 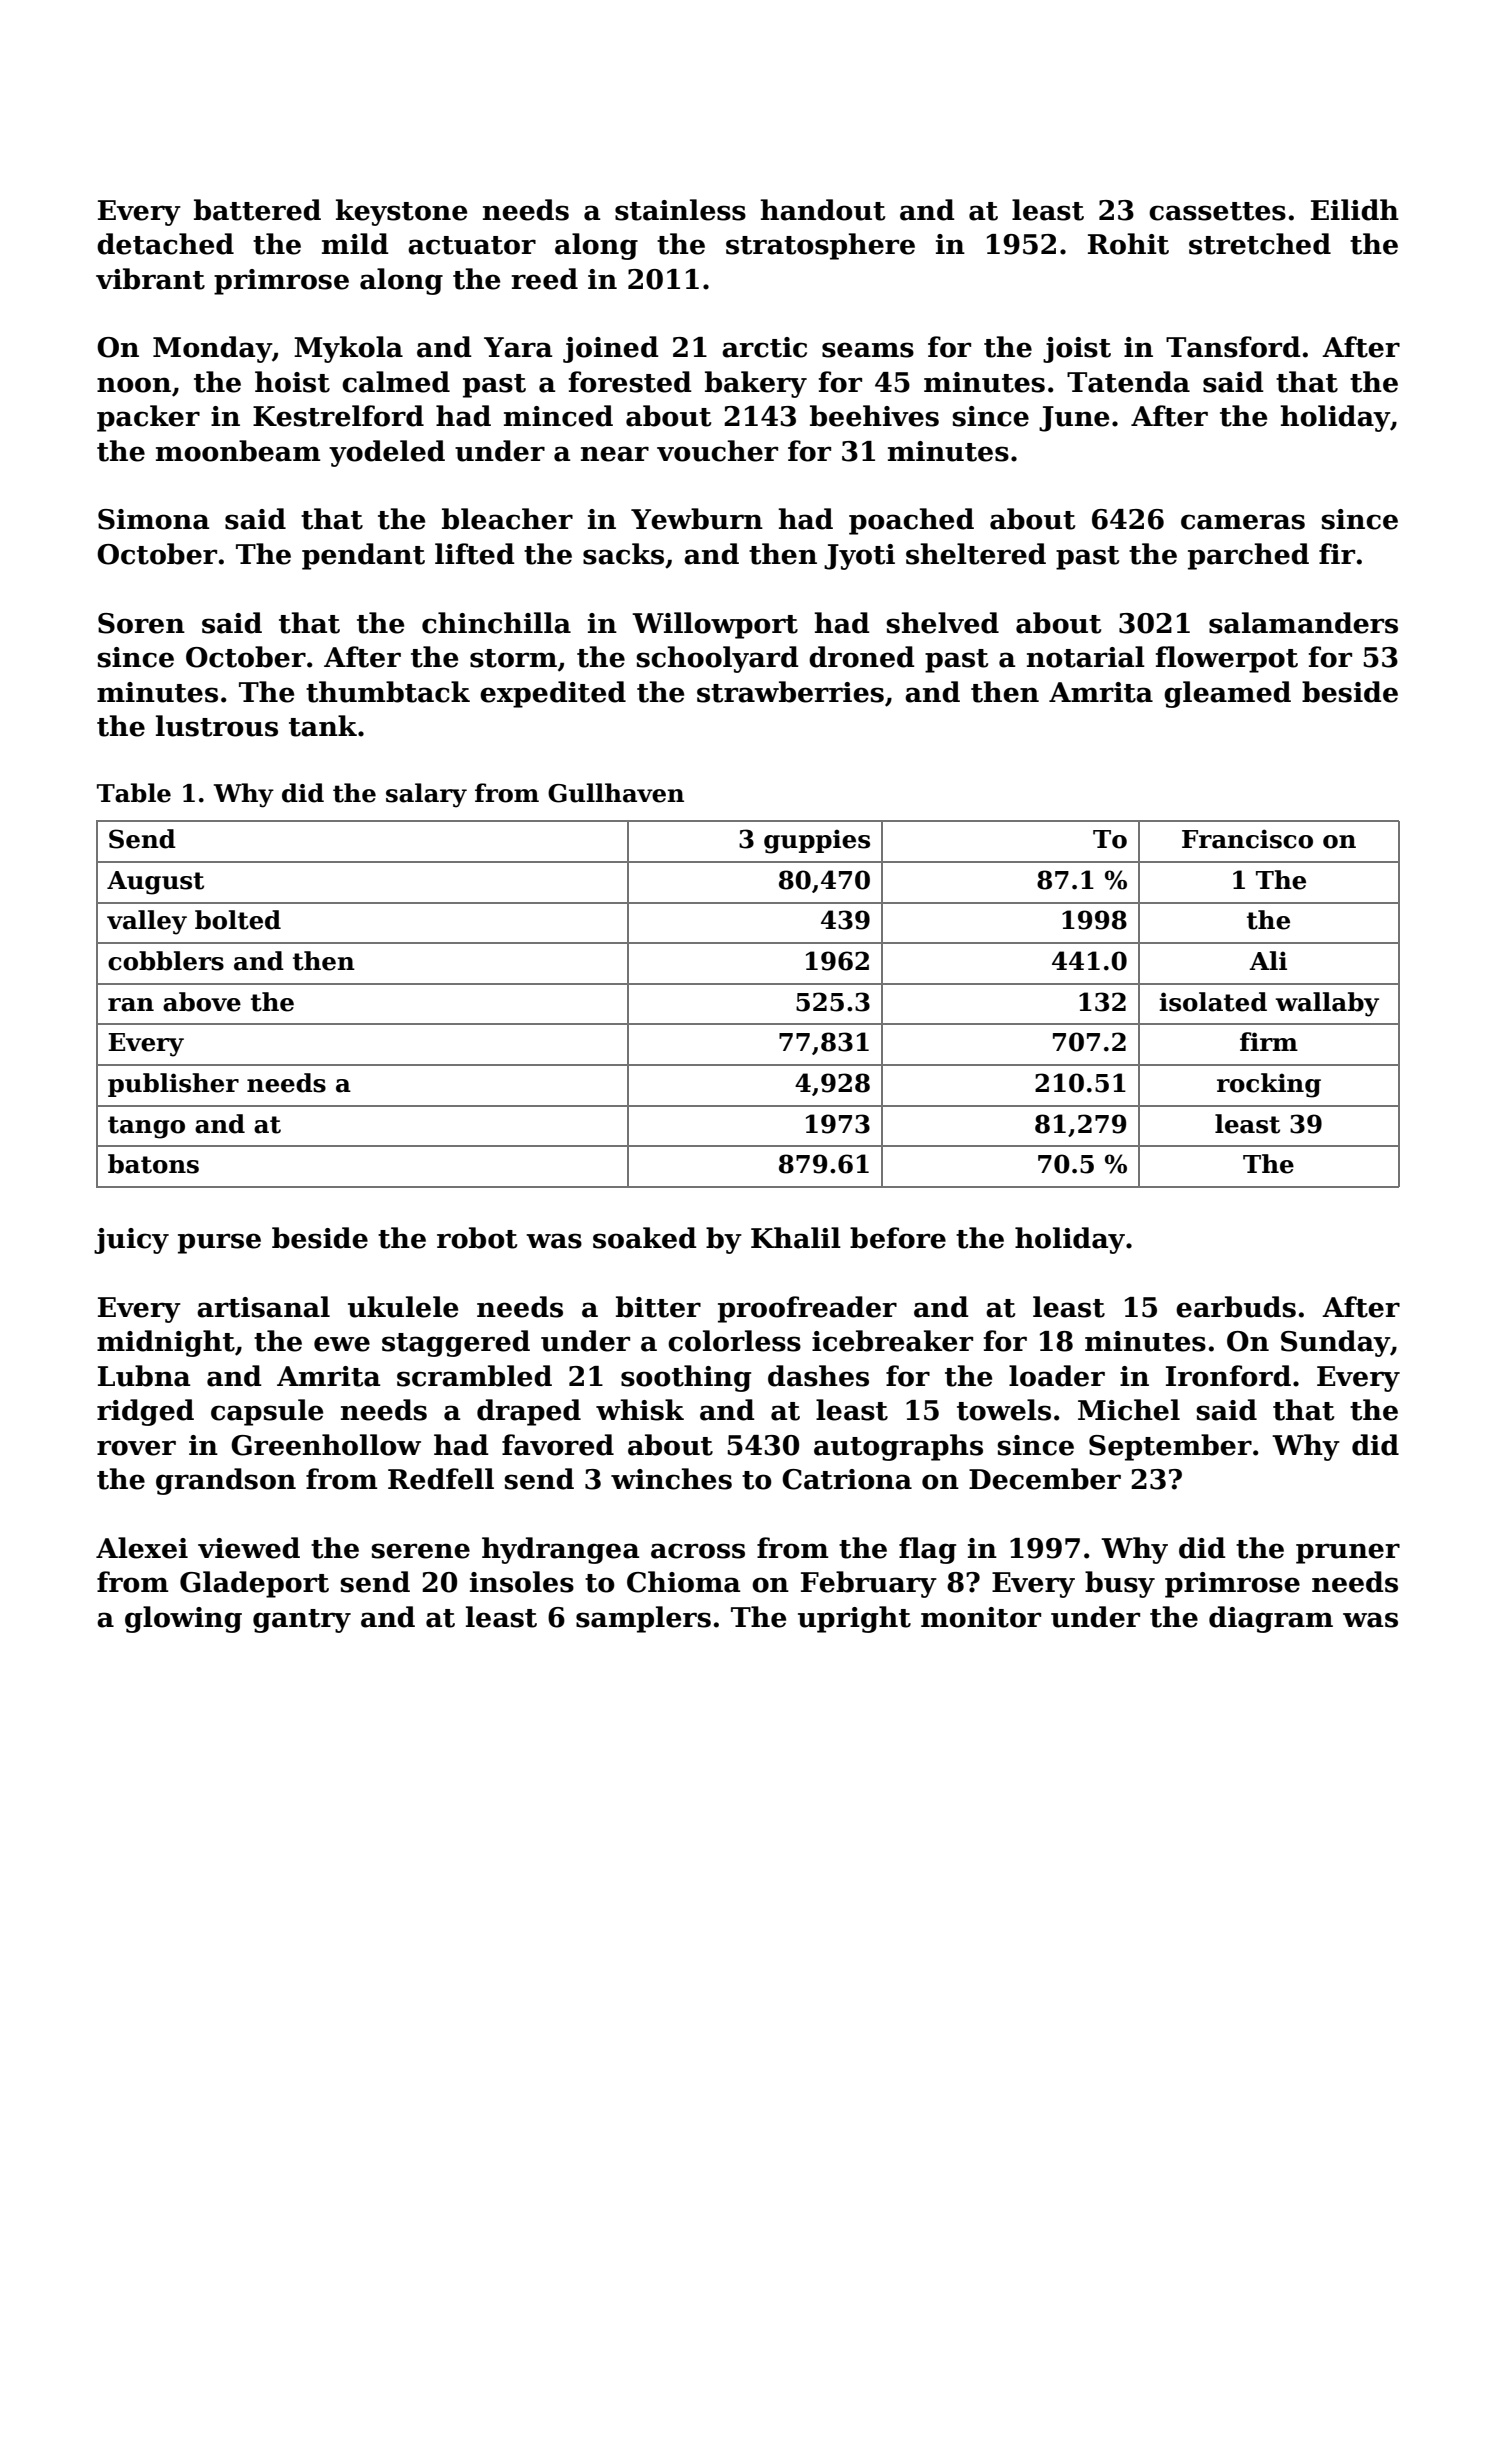 I want to click on detached, so click(x=165, y=244).
